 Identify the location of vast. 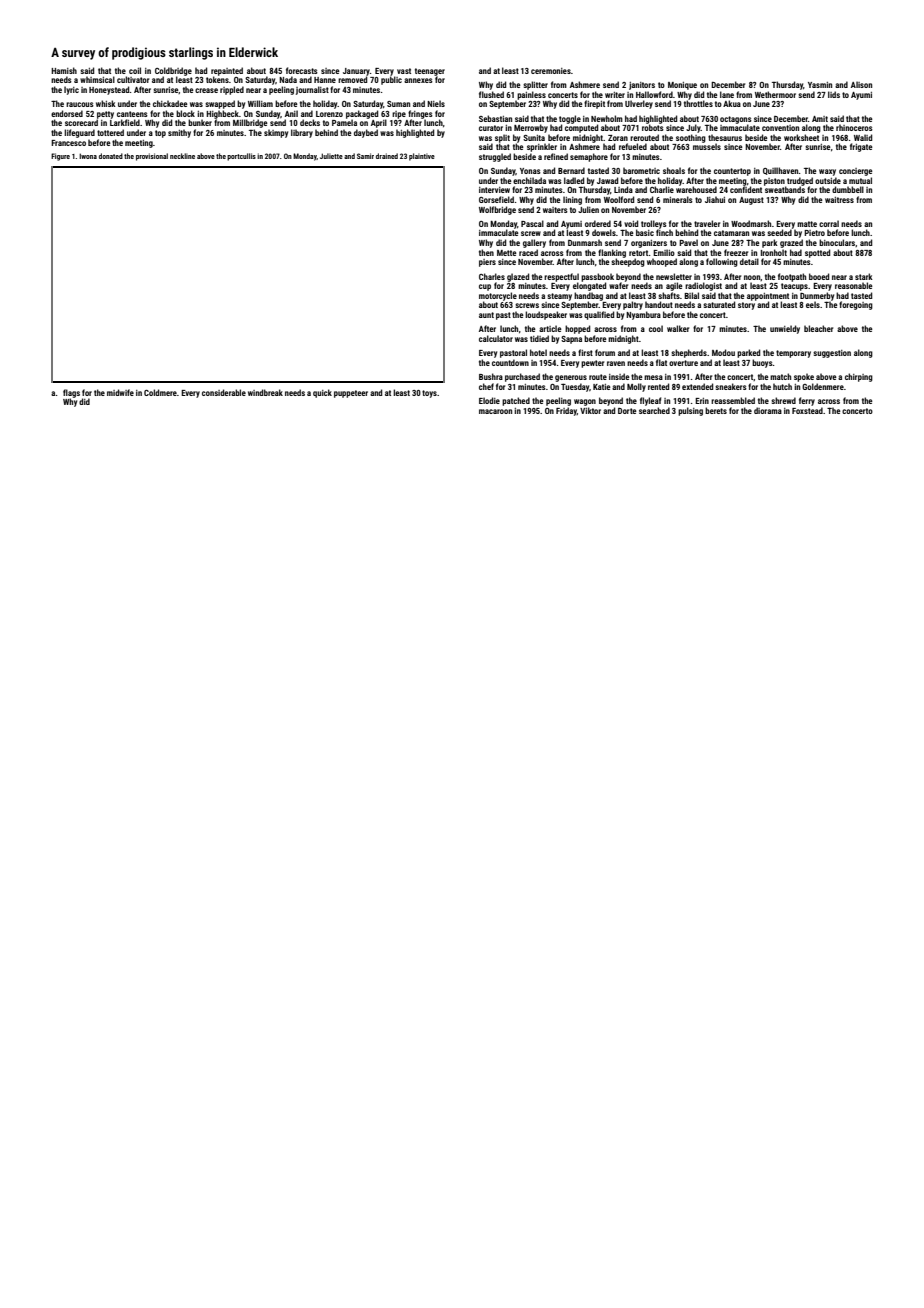
(404, 71).
